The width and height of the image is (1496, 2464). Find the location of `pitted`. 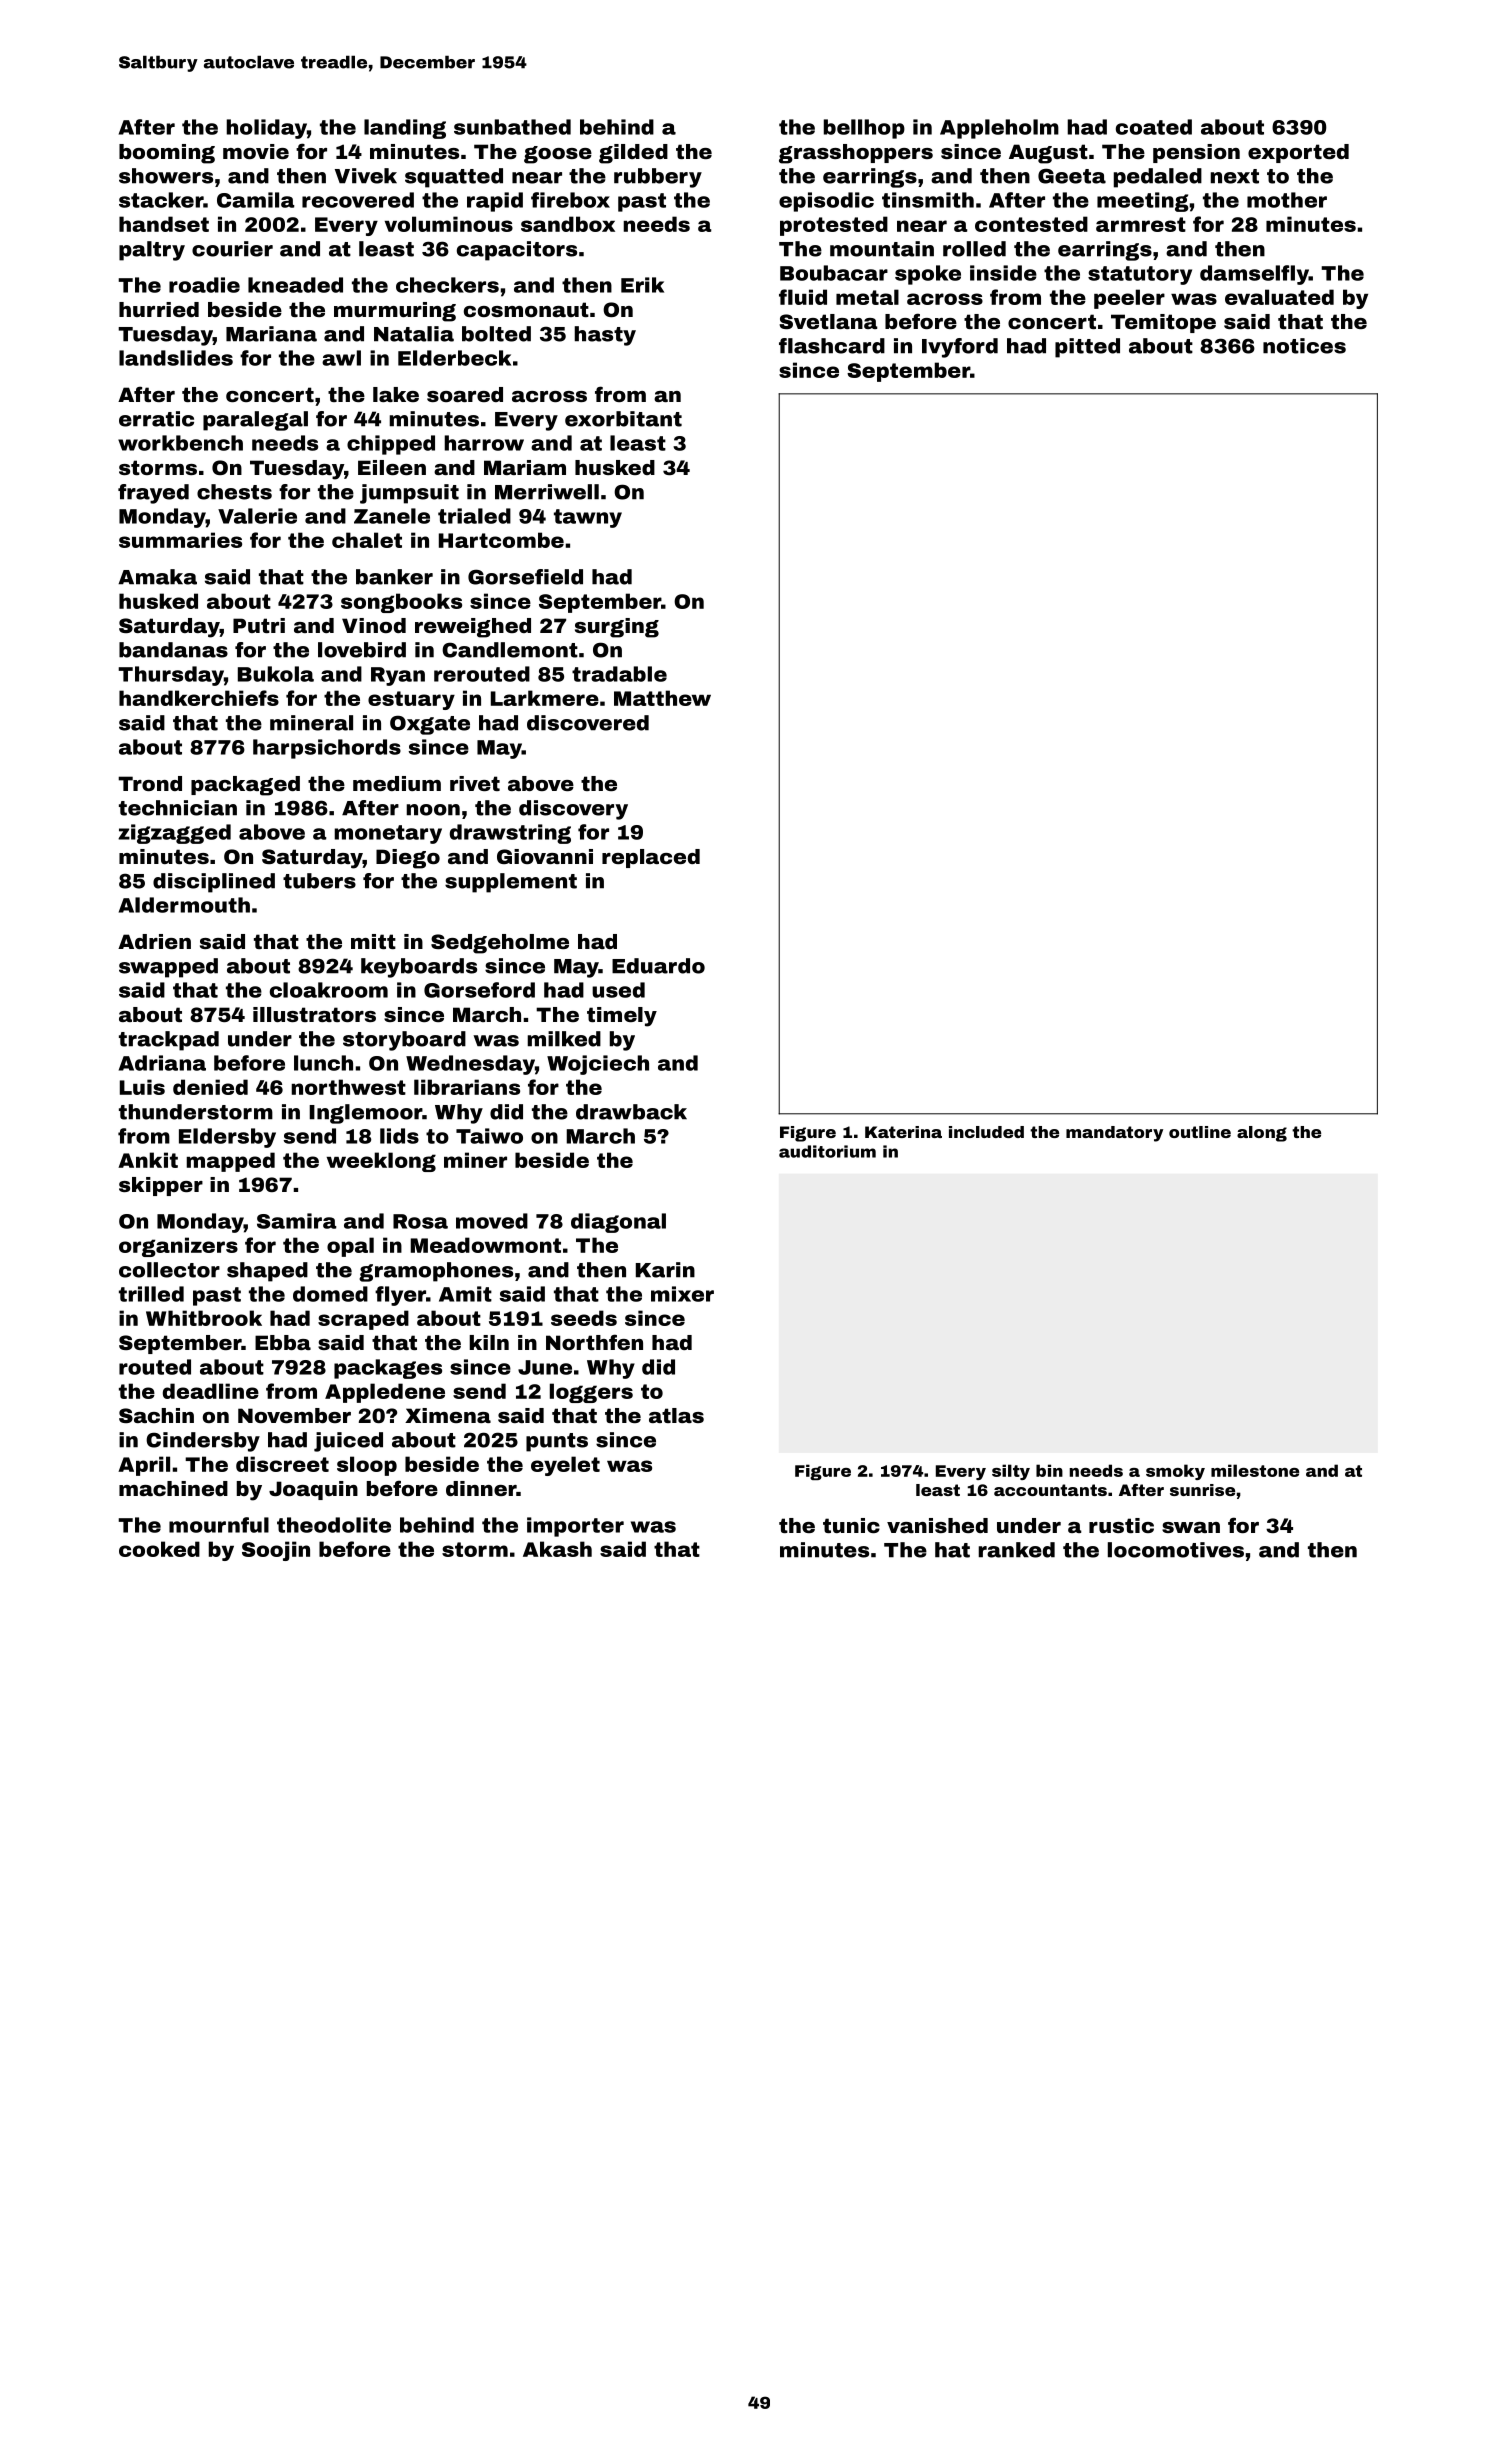

pitted is located at coordinates (1087, 348).
